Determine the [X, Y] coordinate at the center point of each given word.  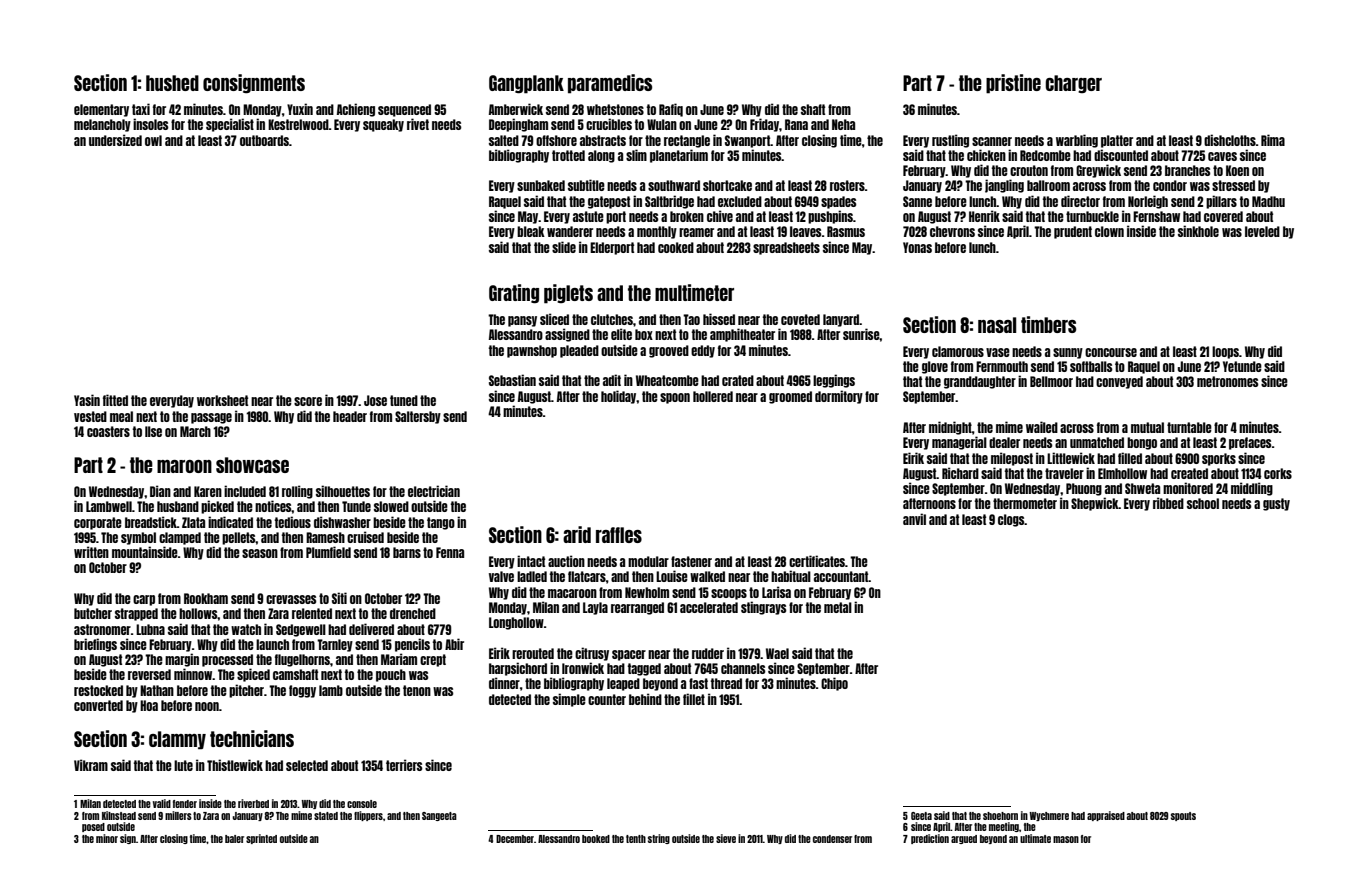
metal [838, 607]
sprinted [261, 839]
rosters [847, 185]
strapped [136, 614]
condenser [832, 839]
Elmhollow [1122, 473]
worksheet [222, 400]
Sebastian [512, 380]
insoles [151, 124]
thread [726, 683]
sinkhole [1198, 231]
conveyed [1119, 382]
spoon [675, 398]
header [350, 416]
